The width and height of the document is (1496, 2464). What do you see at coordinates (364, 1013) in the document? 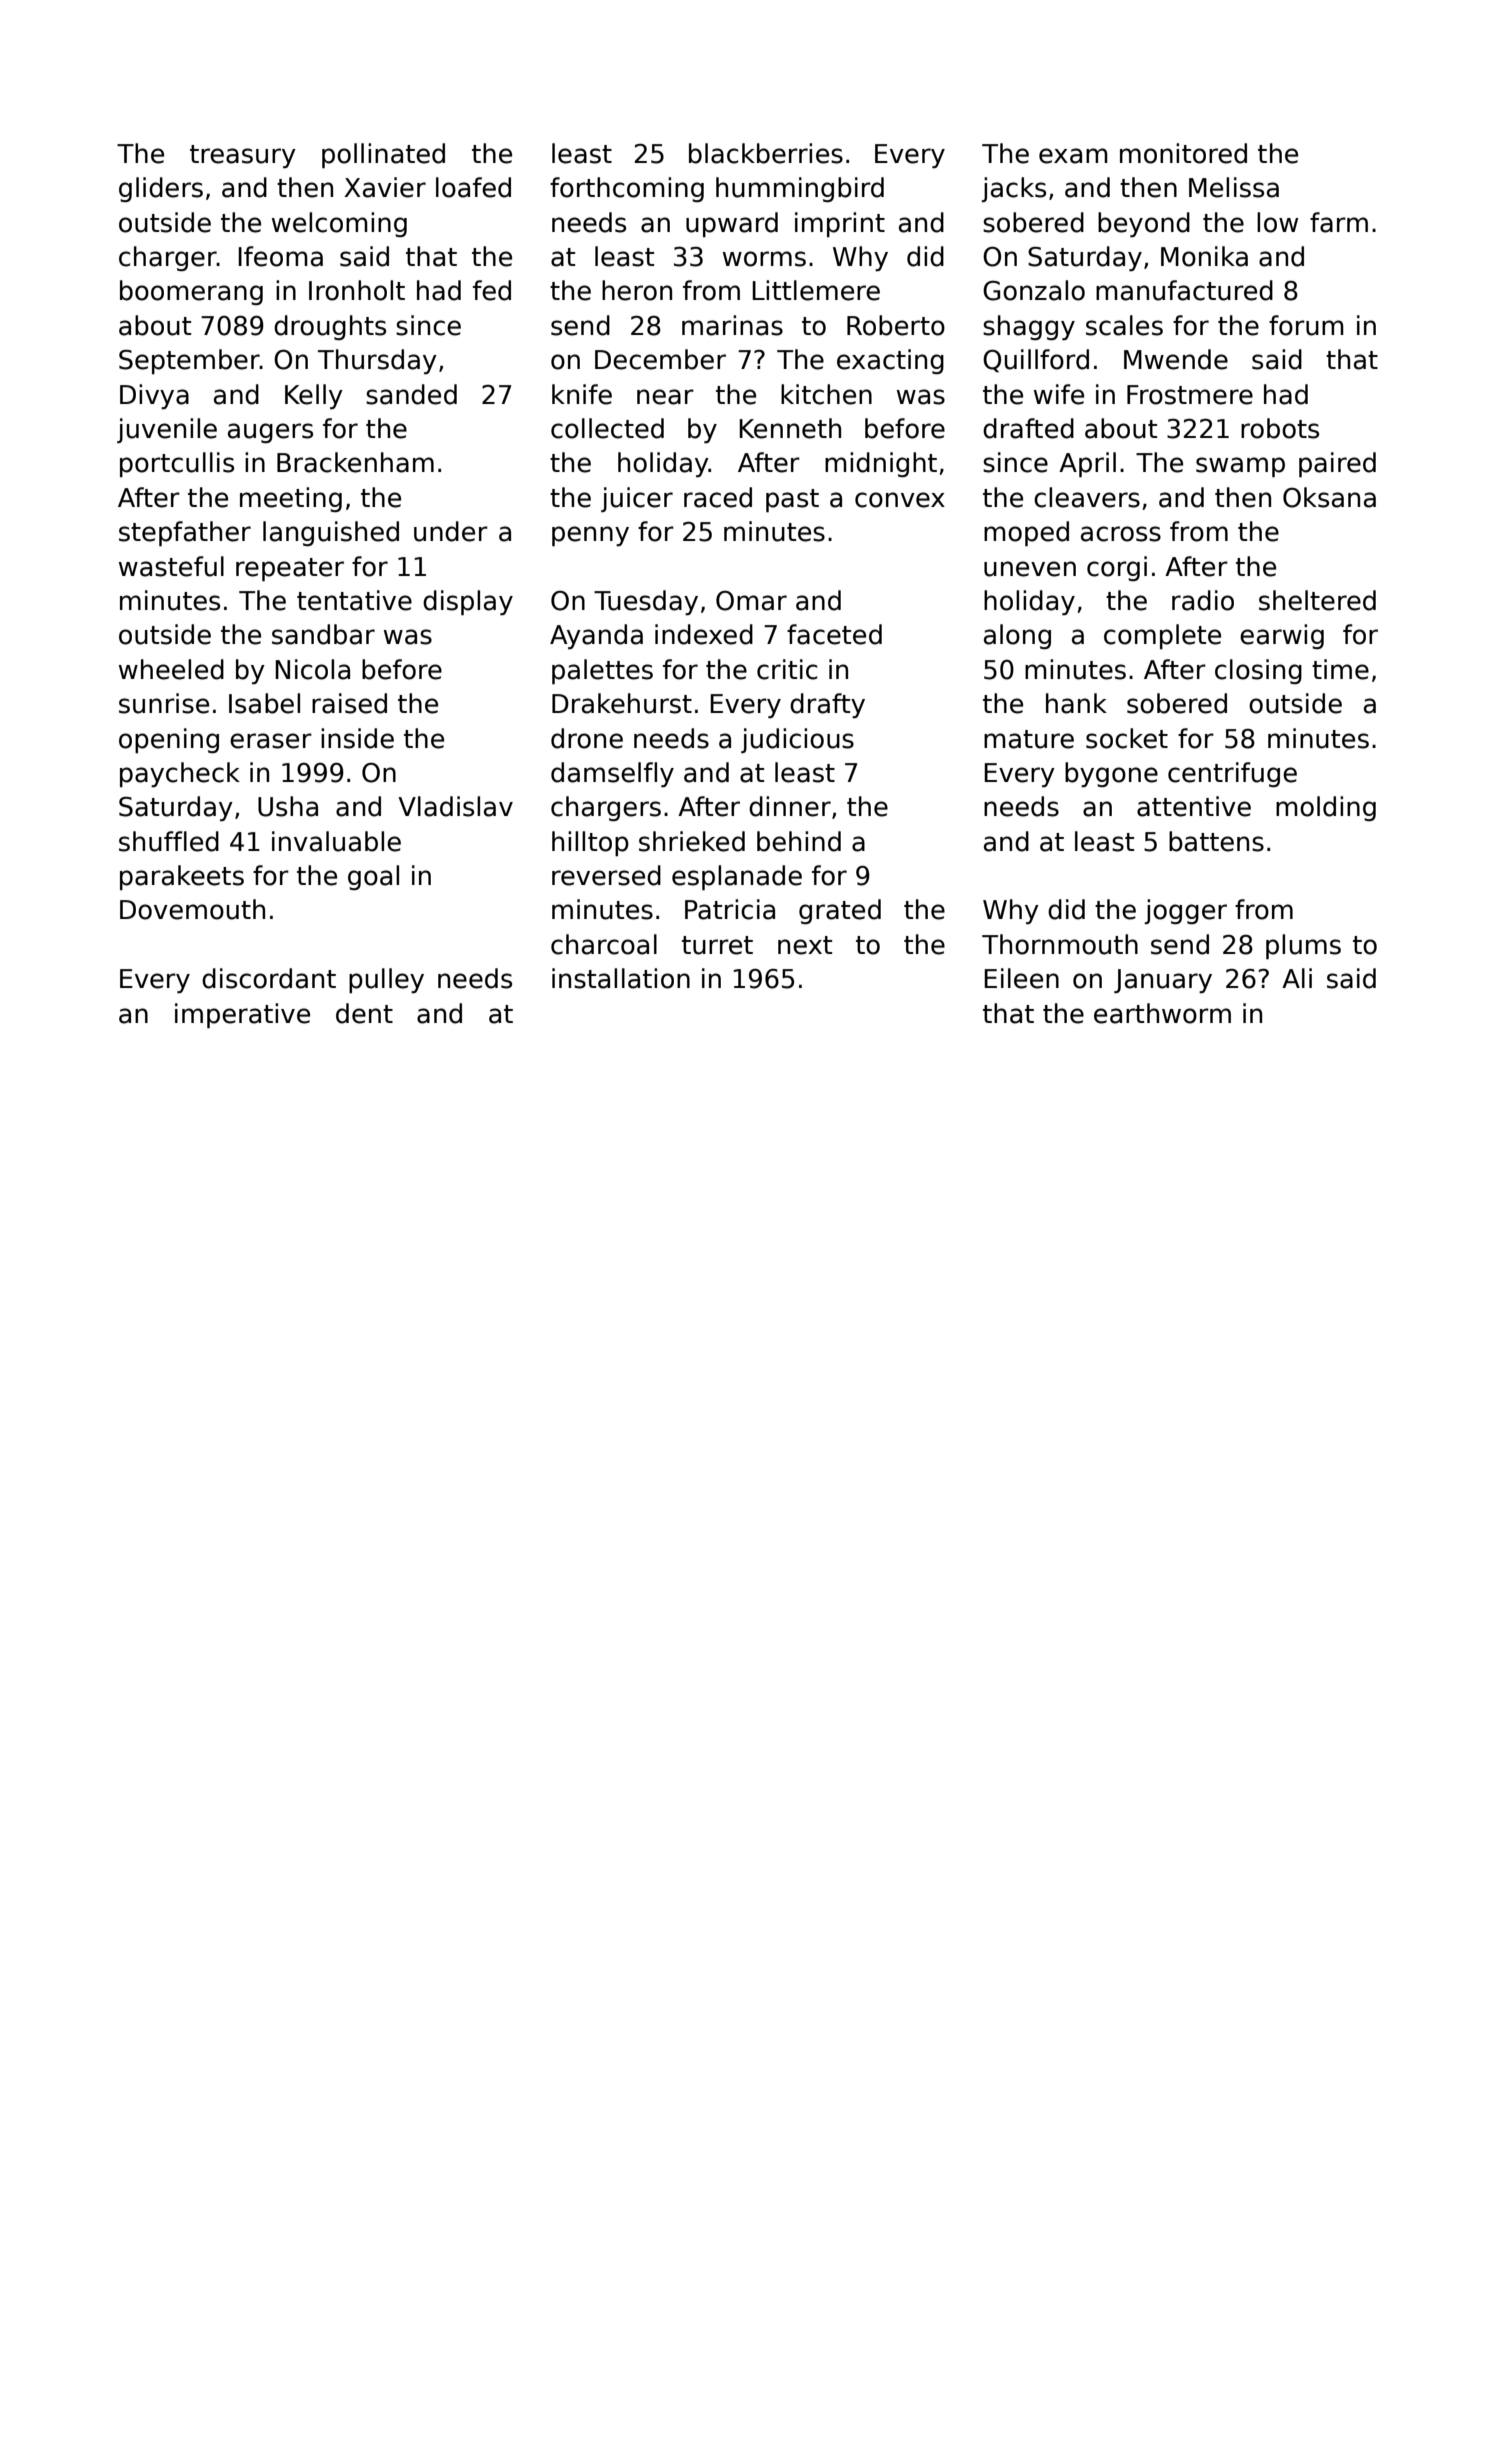
I see `dent` at bounding box center [364, 1013].
